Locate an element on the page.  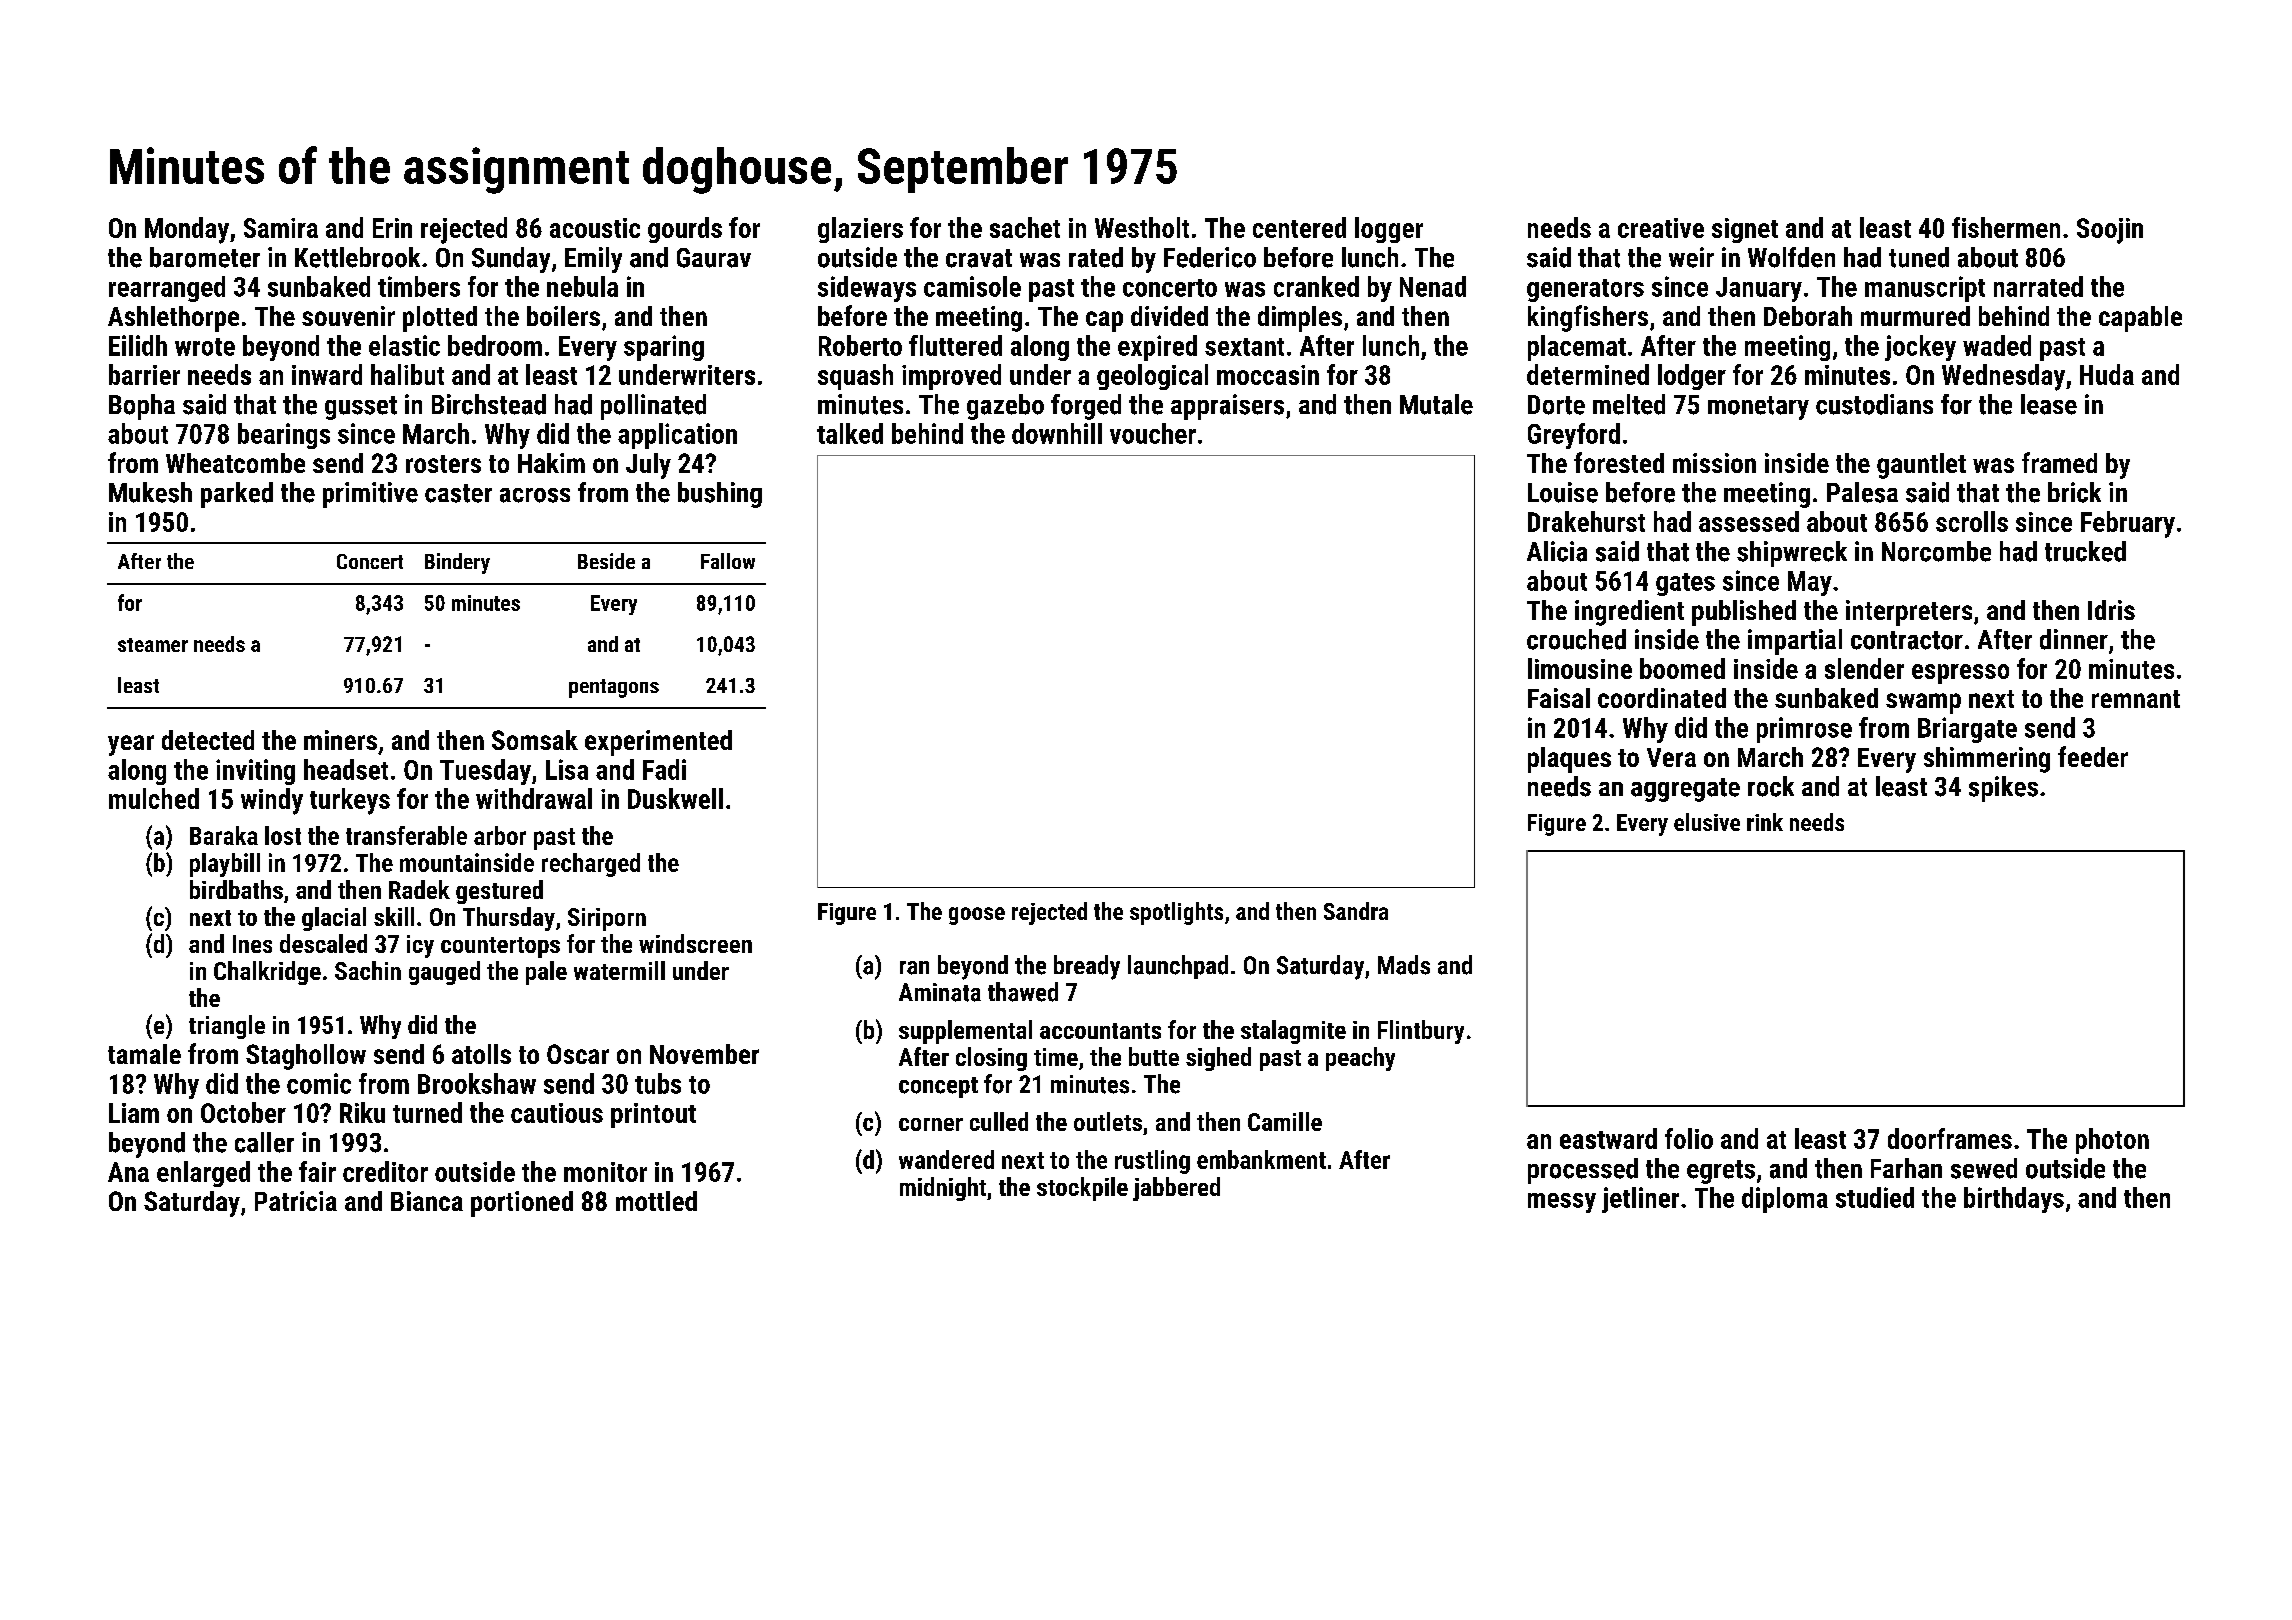
steamer is located at coordinates (153, 645).
